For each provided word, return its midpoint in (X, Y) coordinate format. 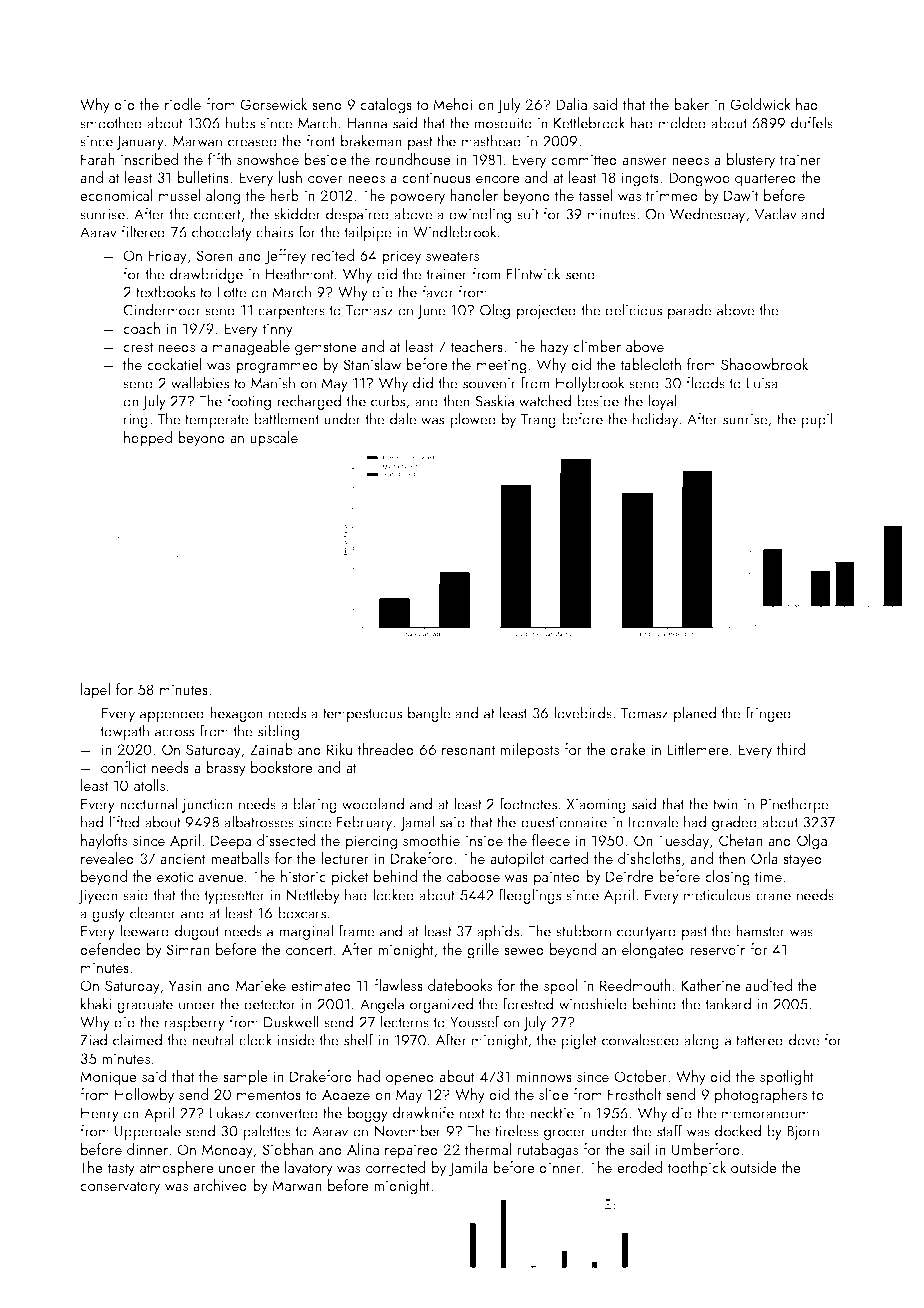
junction (207, 806)
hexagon (236, 714)
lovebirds (583, 712)
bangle (429, 714)
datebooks (460, 985)
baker (691, 104)
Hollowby (144, 1096)
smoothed (111, 122)
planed (695, 714)
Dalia (571, 104)
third (791, 749)
